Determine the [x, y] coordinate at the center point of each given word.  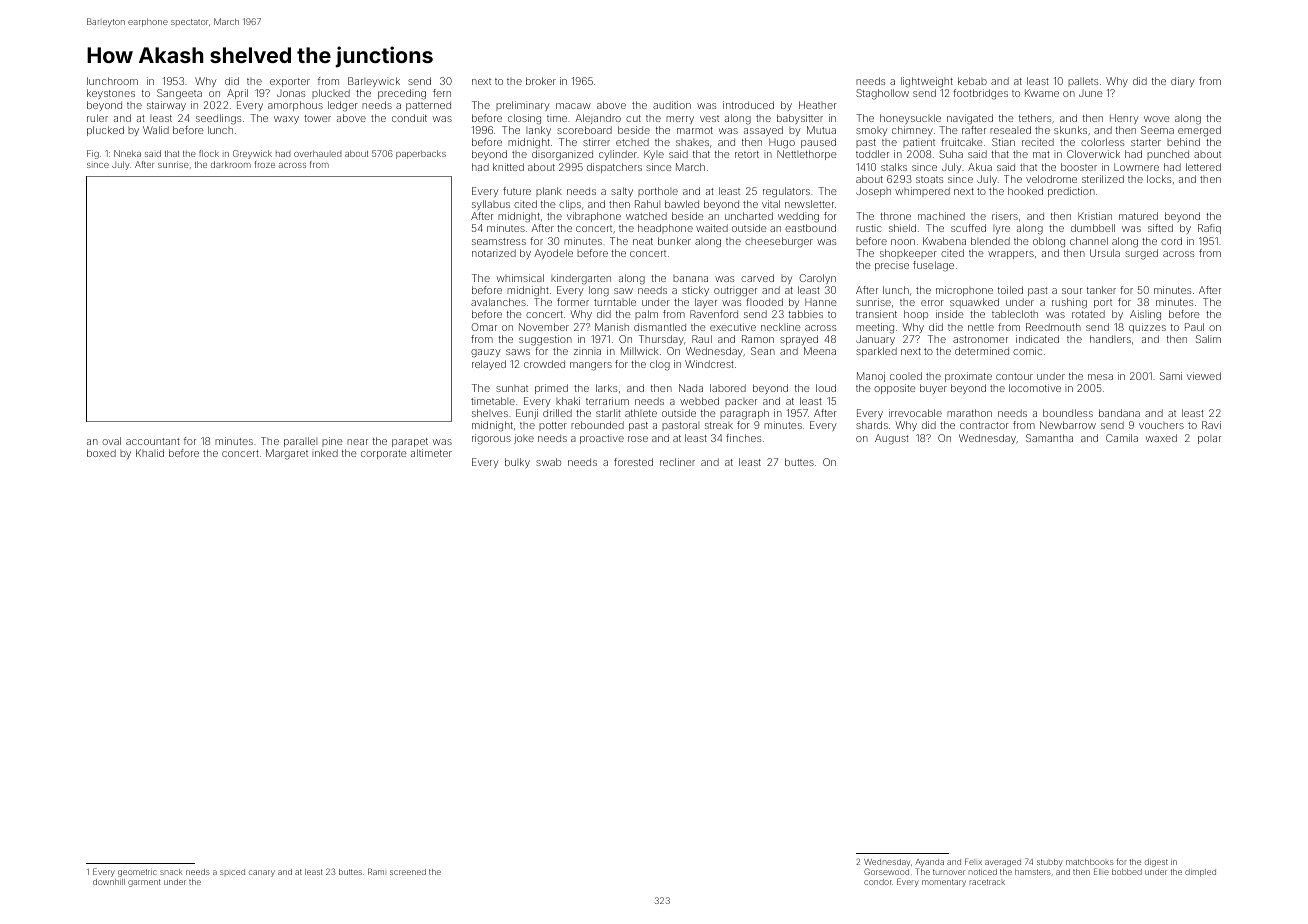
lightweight [927, 82]
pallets [1083, 82]
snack [171, 872]
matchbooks [1090, 862]
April [237, 94]
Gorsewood [886, 871]
